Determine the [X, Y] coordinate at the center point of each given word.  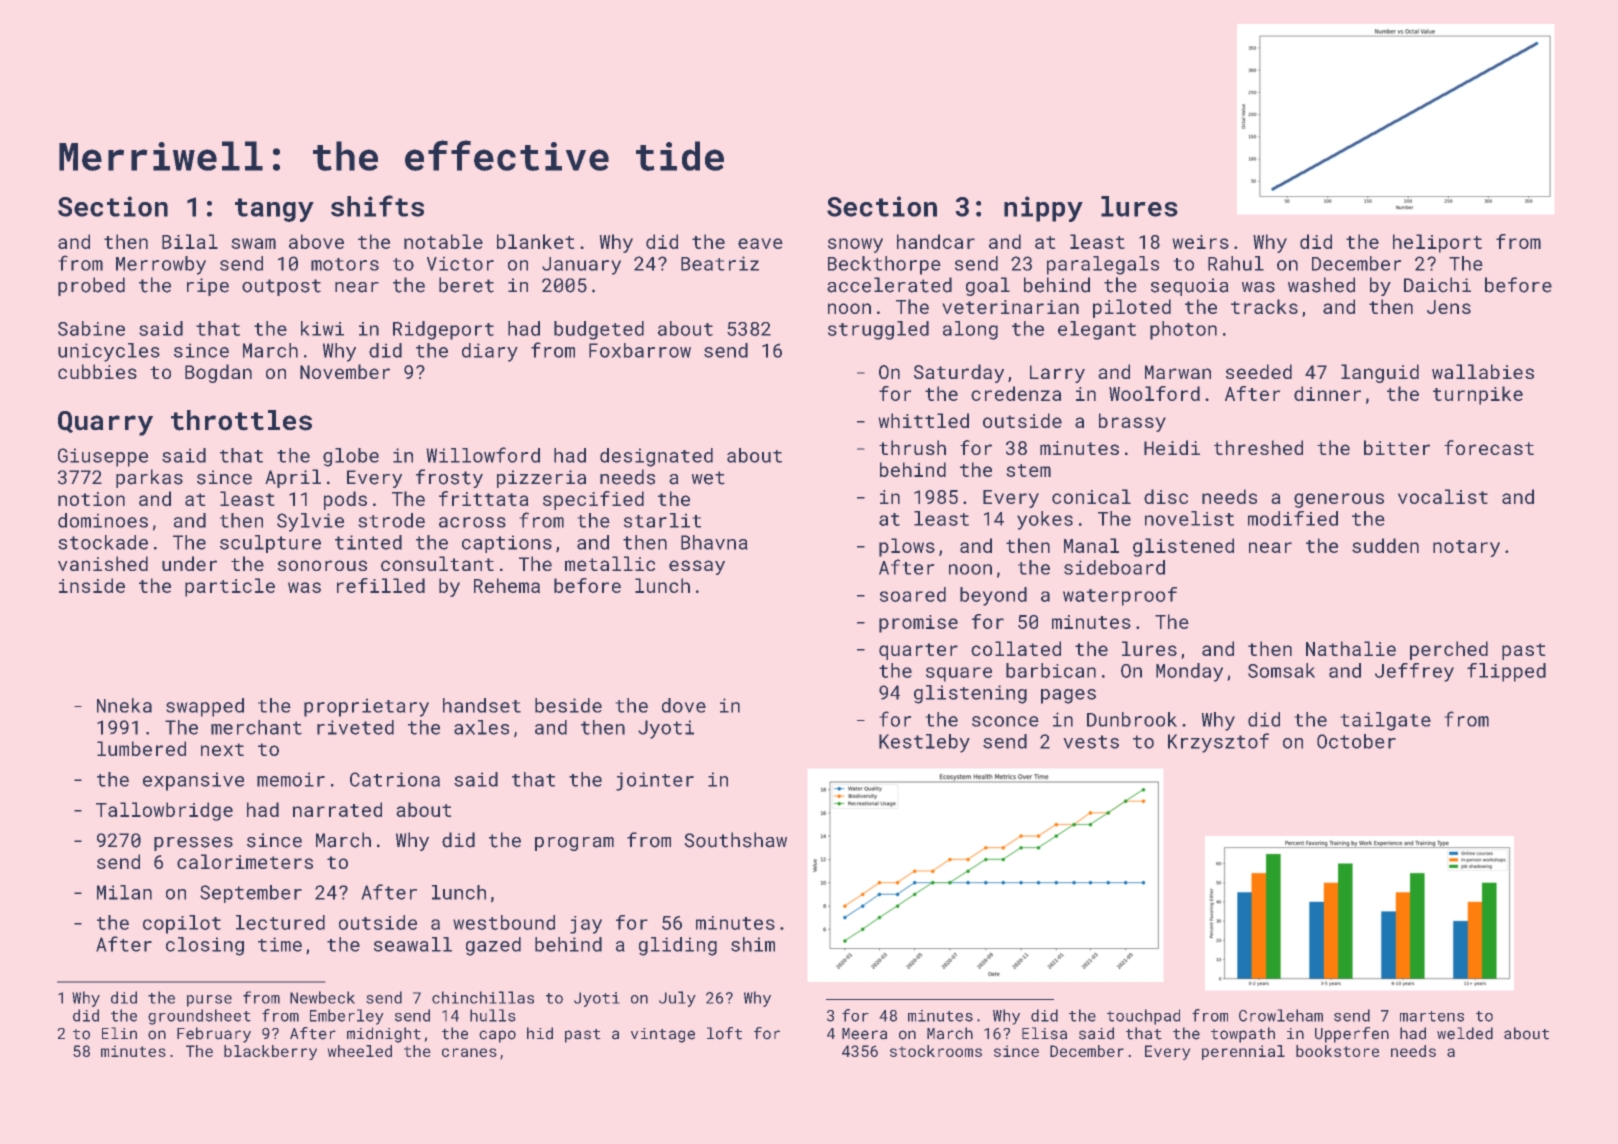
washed [1321, 285]
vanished [103, 563]
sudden [1385, 545]
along [970, 330]
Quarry [105, 423]
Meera [864, 1034]
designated [656, 457]
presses [193, 844]
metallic [610, 563]
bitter [1397, 447]
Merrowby [161, 265]
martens [1432, 1016]
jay [586, 925]
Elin [119, 1033]
